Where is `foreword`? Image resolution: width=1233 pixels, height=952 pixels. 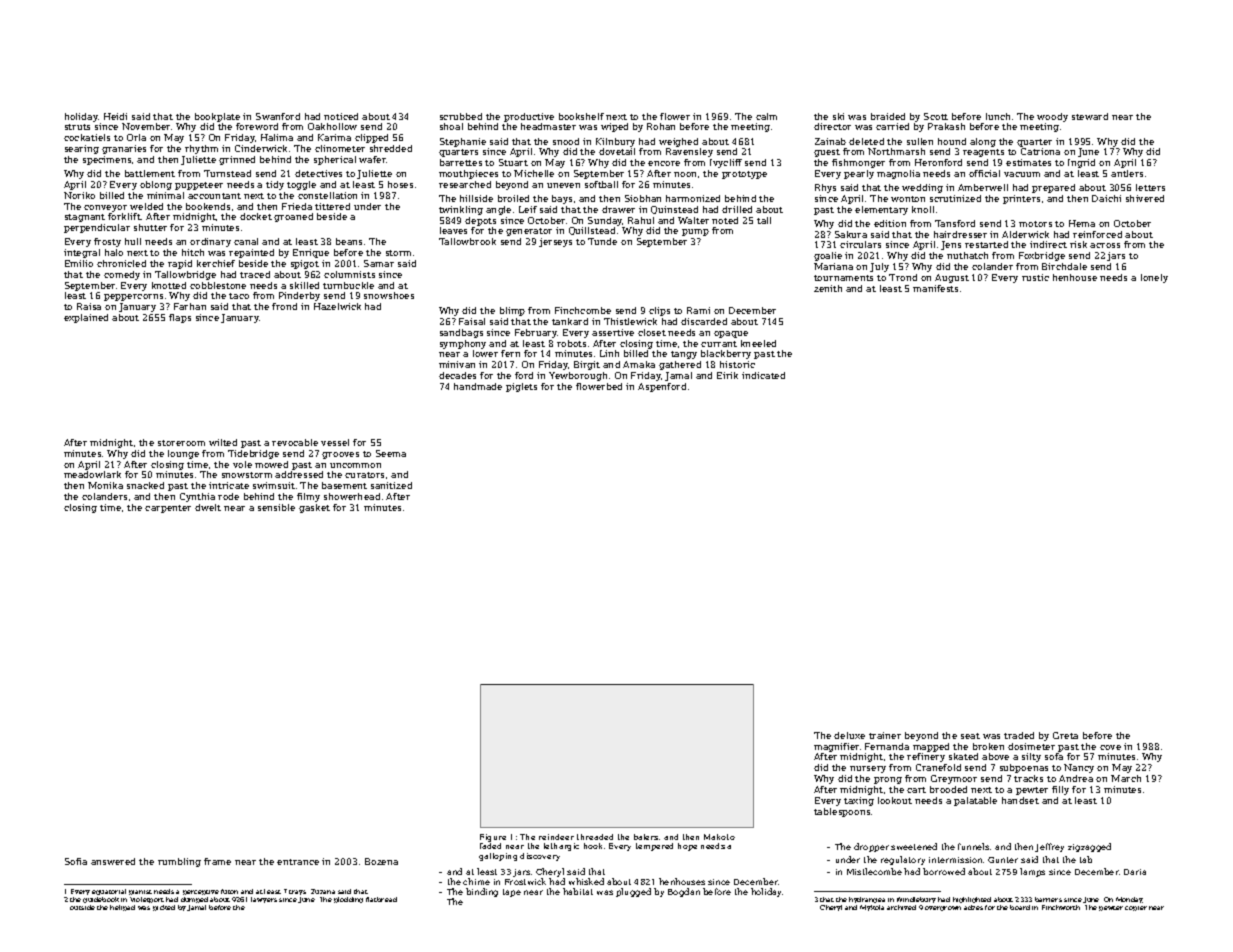
foreword is located at coordinates (257, 126).
